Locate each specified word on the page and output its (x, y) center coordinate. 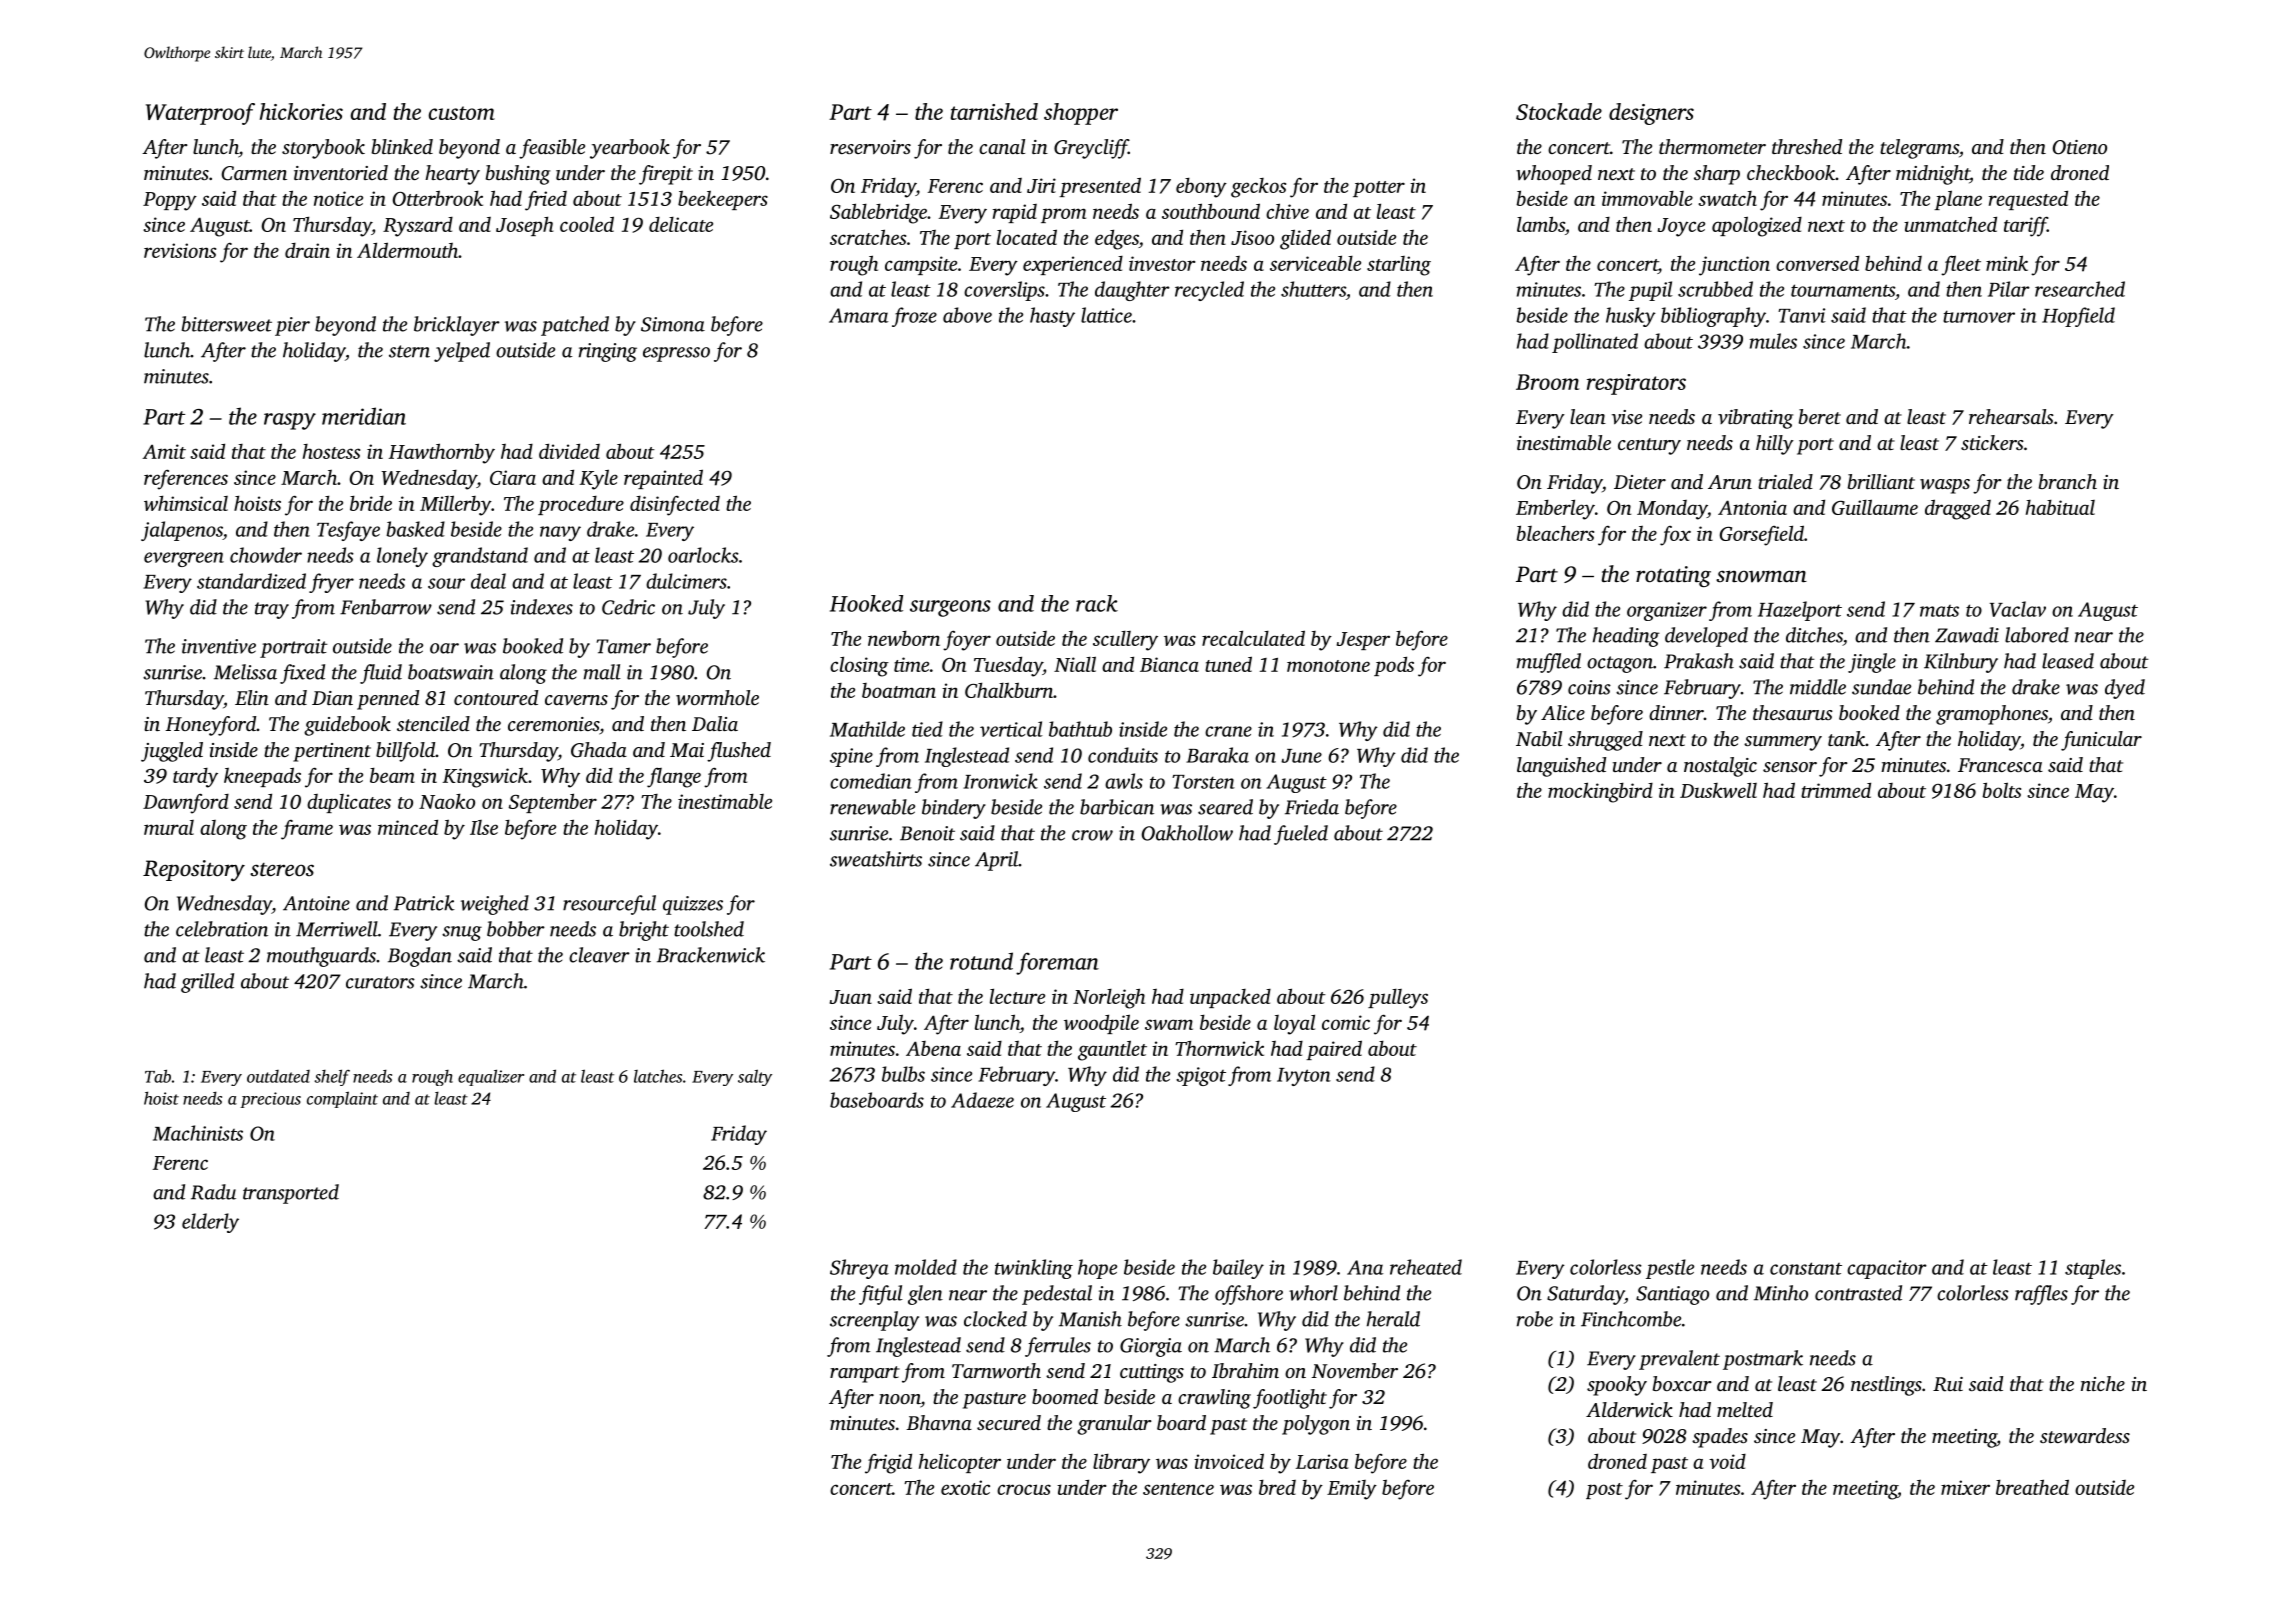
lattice (1106, 315)
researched (2080, 289)
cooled (587, 224)
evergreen (184, 559)
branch (2068, 481)
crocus (1024, 1489)
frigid (888, 1463)
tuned (1228, 664)
